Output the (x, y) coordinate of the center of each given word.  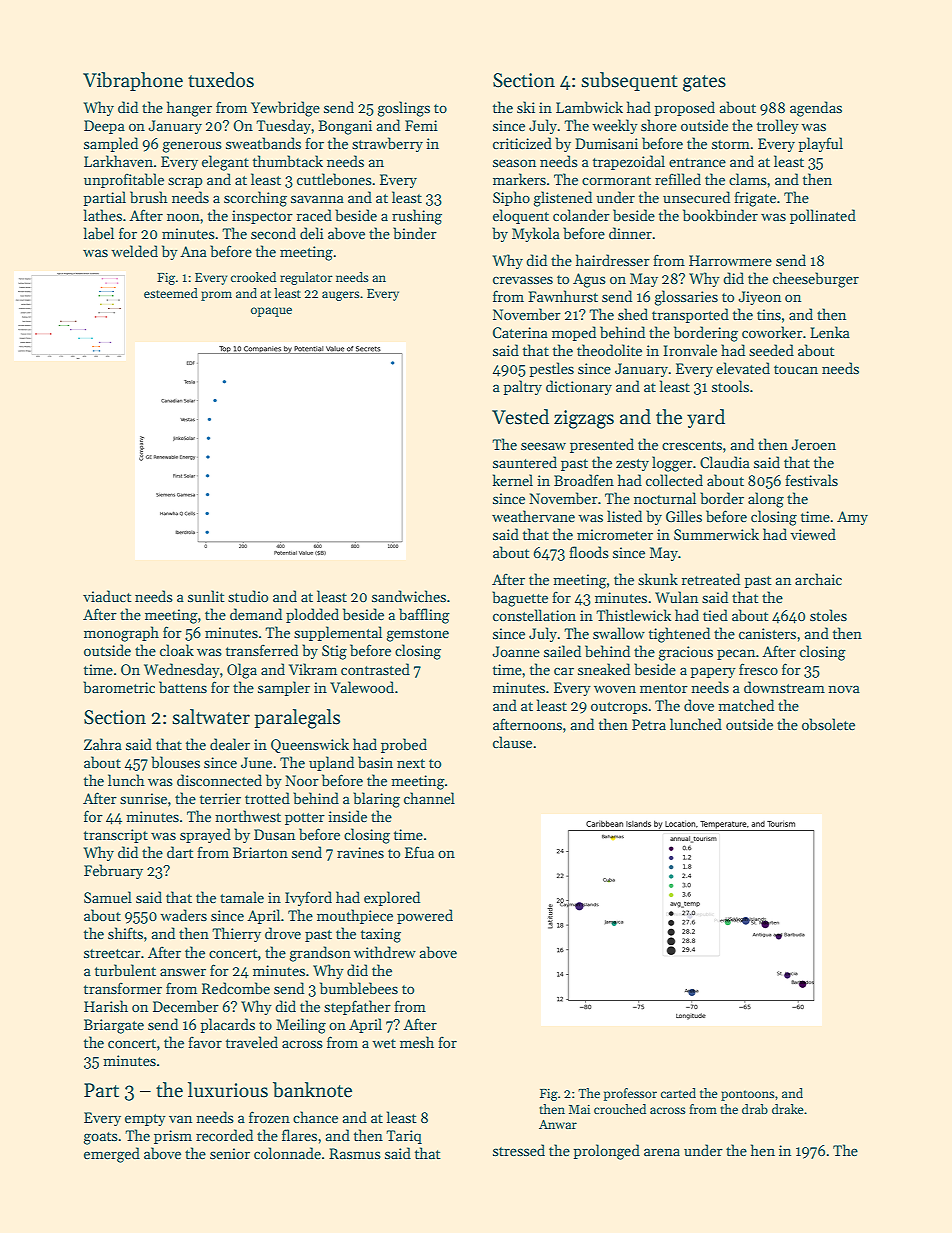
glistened (563, 199)
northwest (248, 816)
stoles (828, 615)
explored (392, 898)
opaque (271, 312)
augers (341, 296)
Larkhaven (118, 161)
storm (731, 144)
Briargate (114, 1026)
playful (821, 144)
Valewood (362, 687)
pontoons (748, 1095)
